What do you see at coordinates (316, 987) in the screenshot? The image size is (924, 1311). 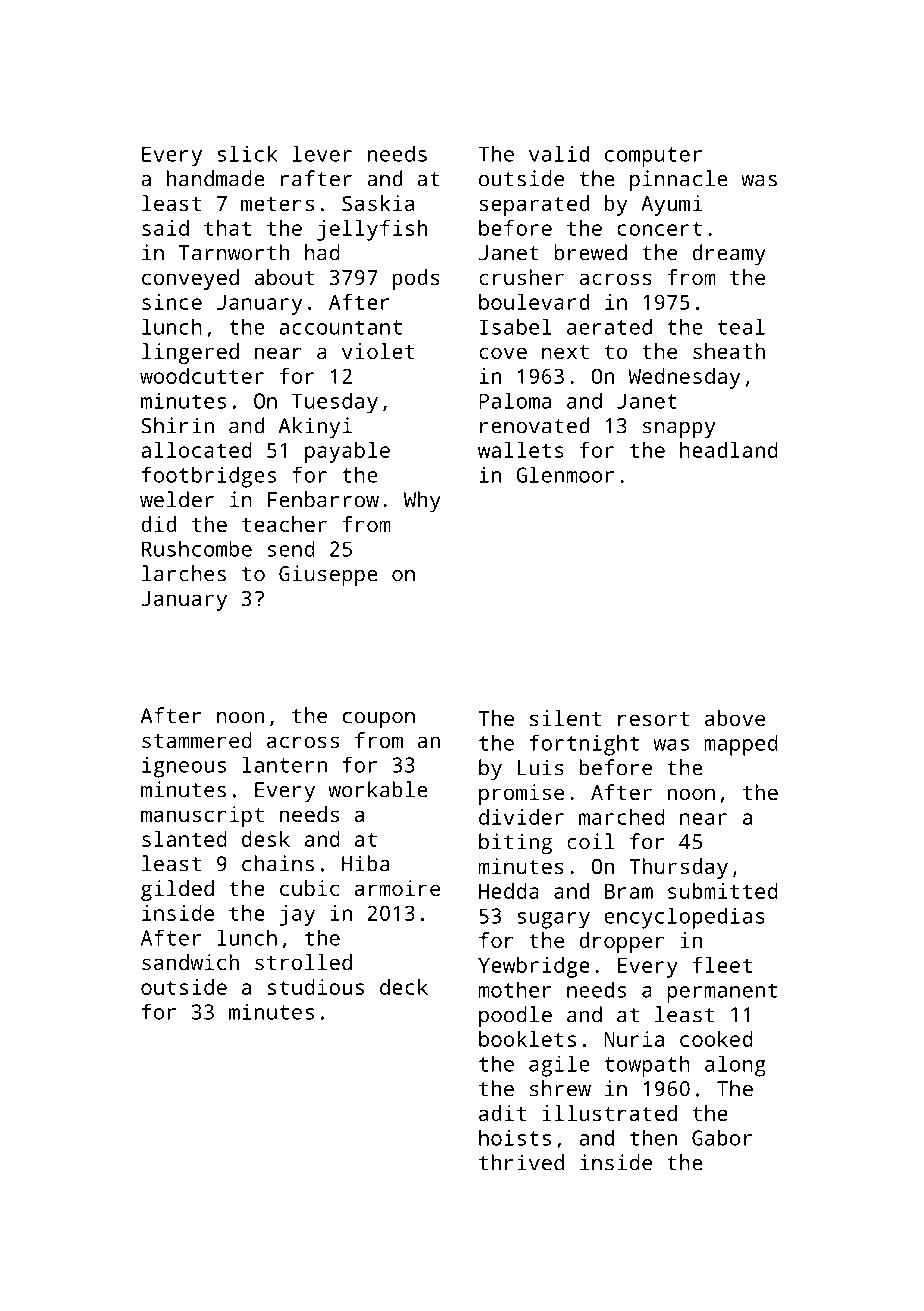 I see `studious` at bounding box center [316, 987].
